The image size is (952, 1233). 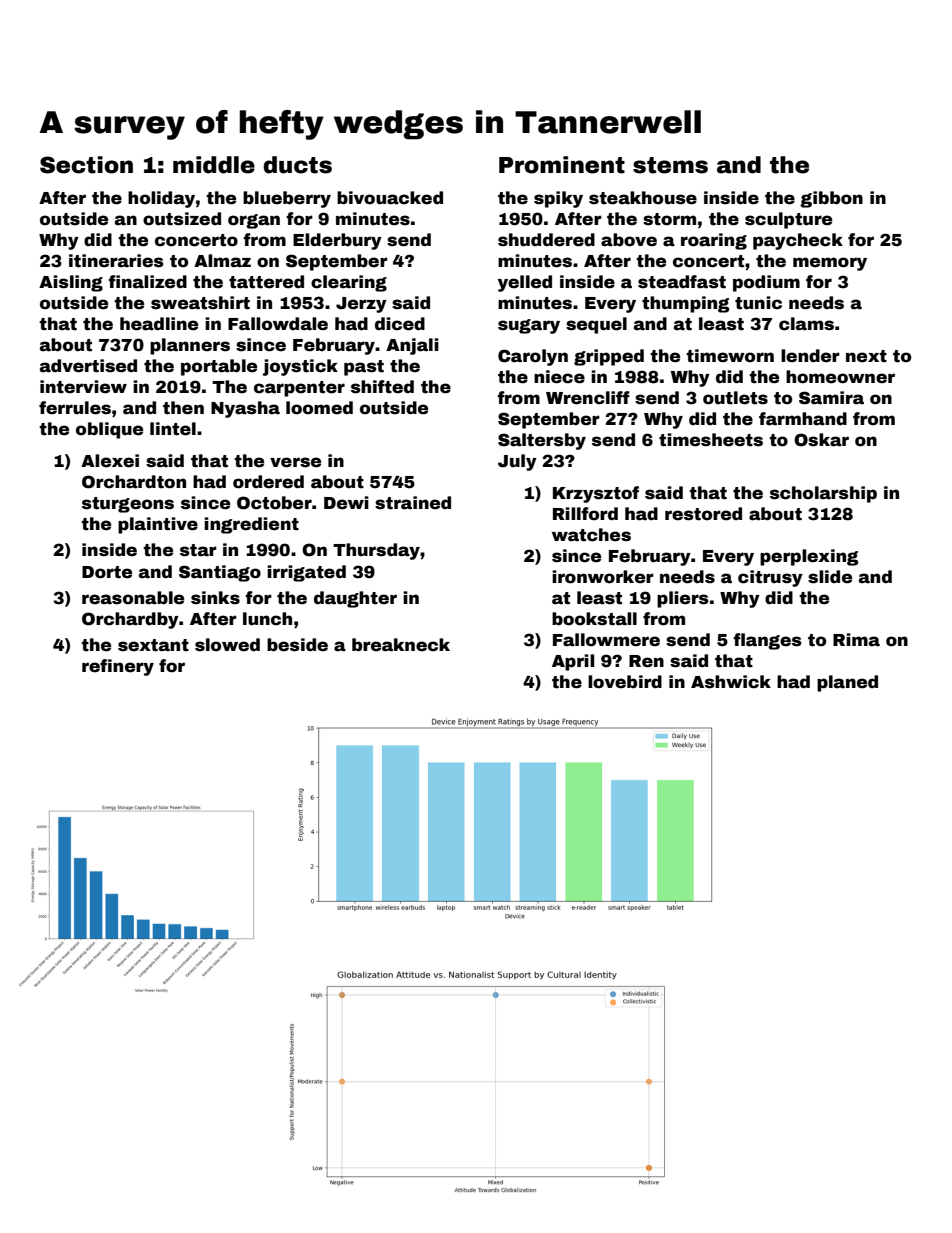 I want to click on Prominent, so click(x=562, y=165).
